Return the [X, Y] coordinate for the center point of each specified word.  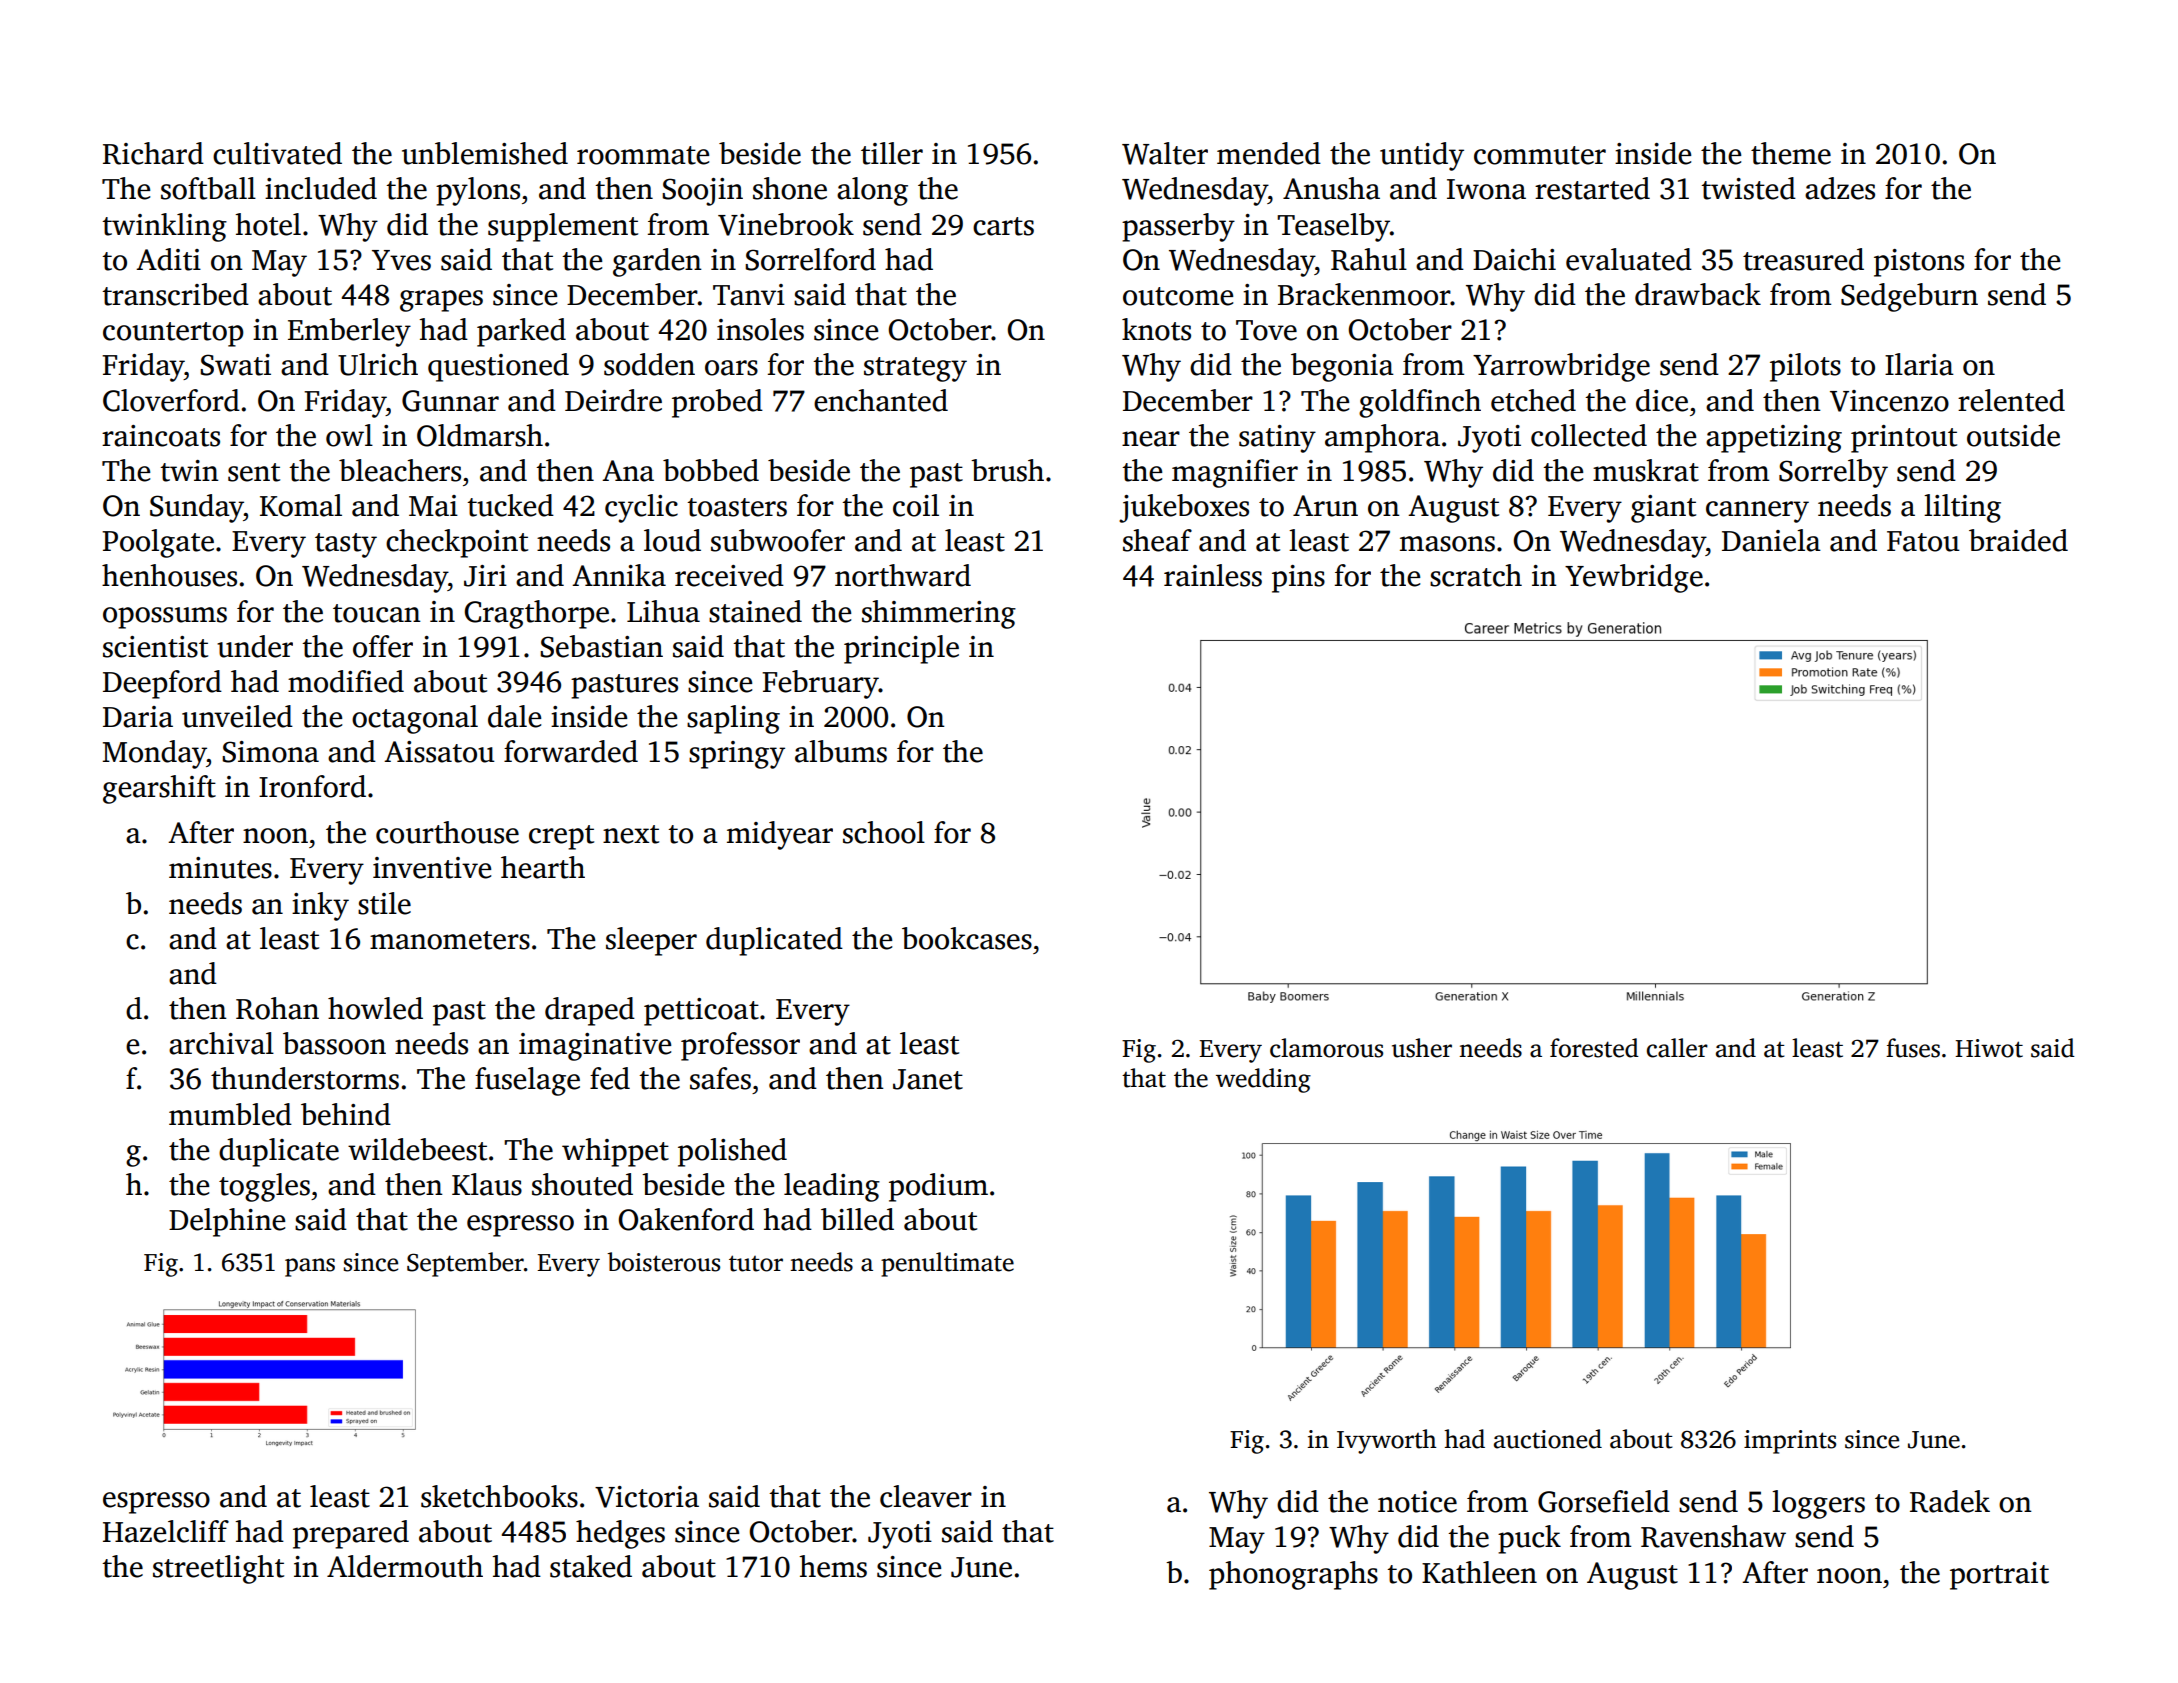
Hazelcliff [166, 1531]
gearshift [159, 789]
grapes [441, 301]
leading [832, 1187]
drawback [1698, 294]
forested [1594, 1048]
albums [841, 751]
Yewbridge [1634, 578]
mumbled [230, 1114]
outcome [1178, 296]
